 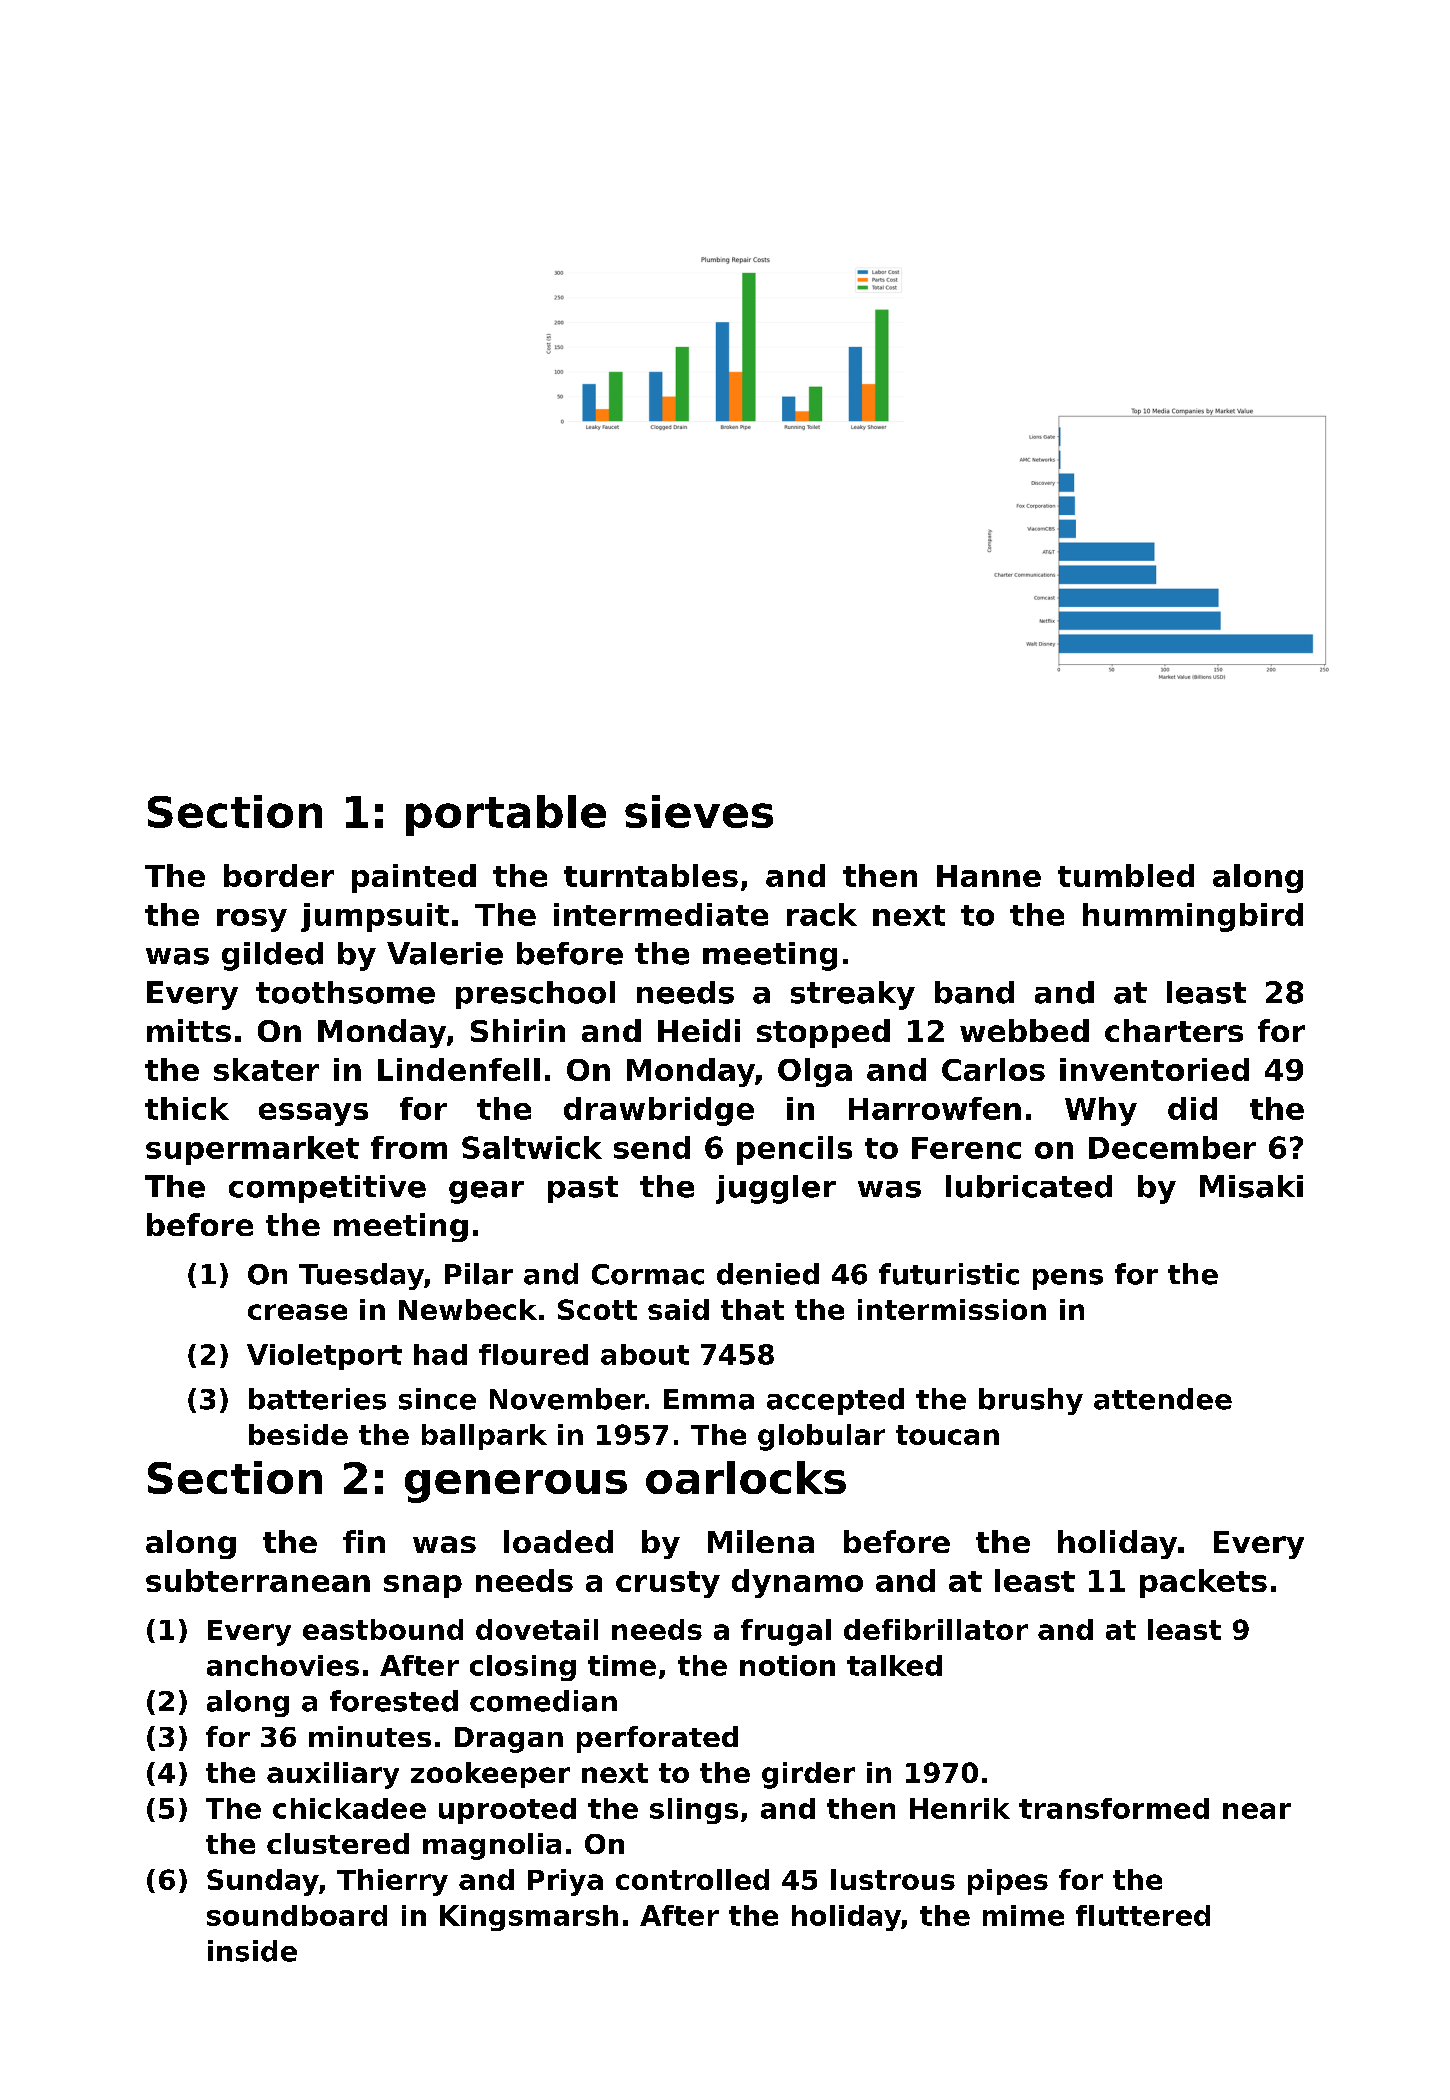 I want to click on inventoried, so click(x=1154, y=1069).
